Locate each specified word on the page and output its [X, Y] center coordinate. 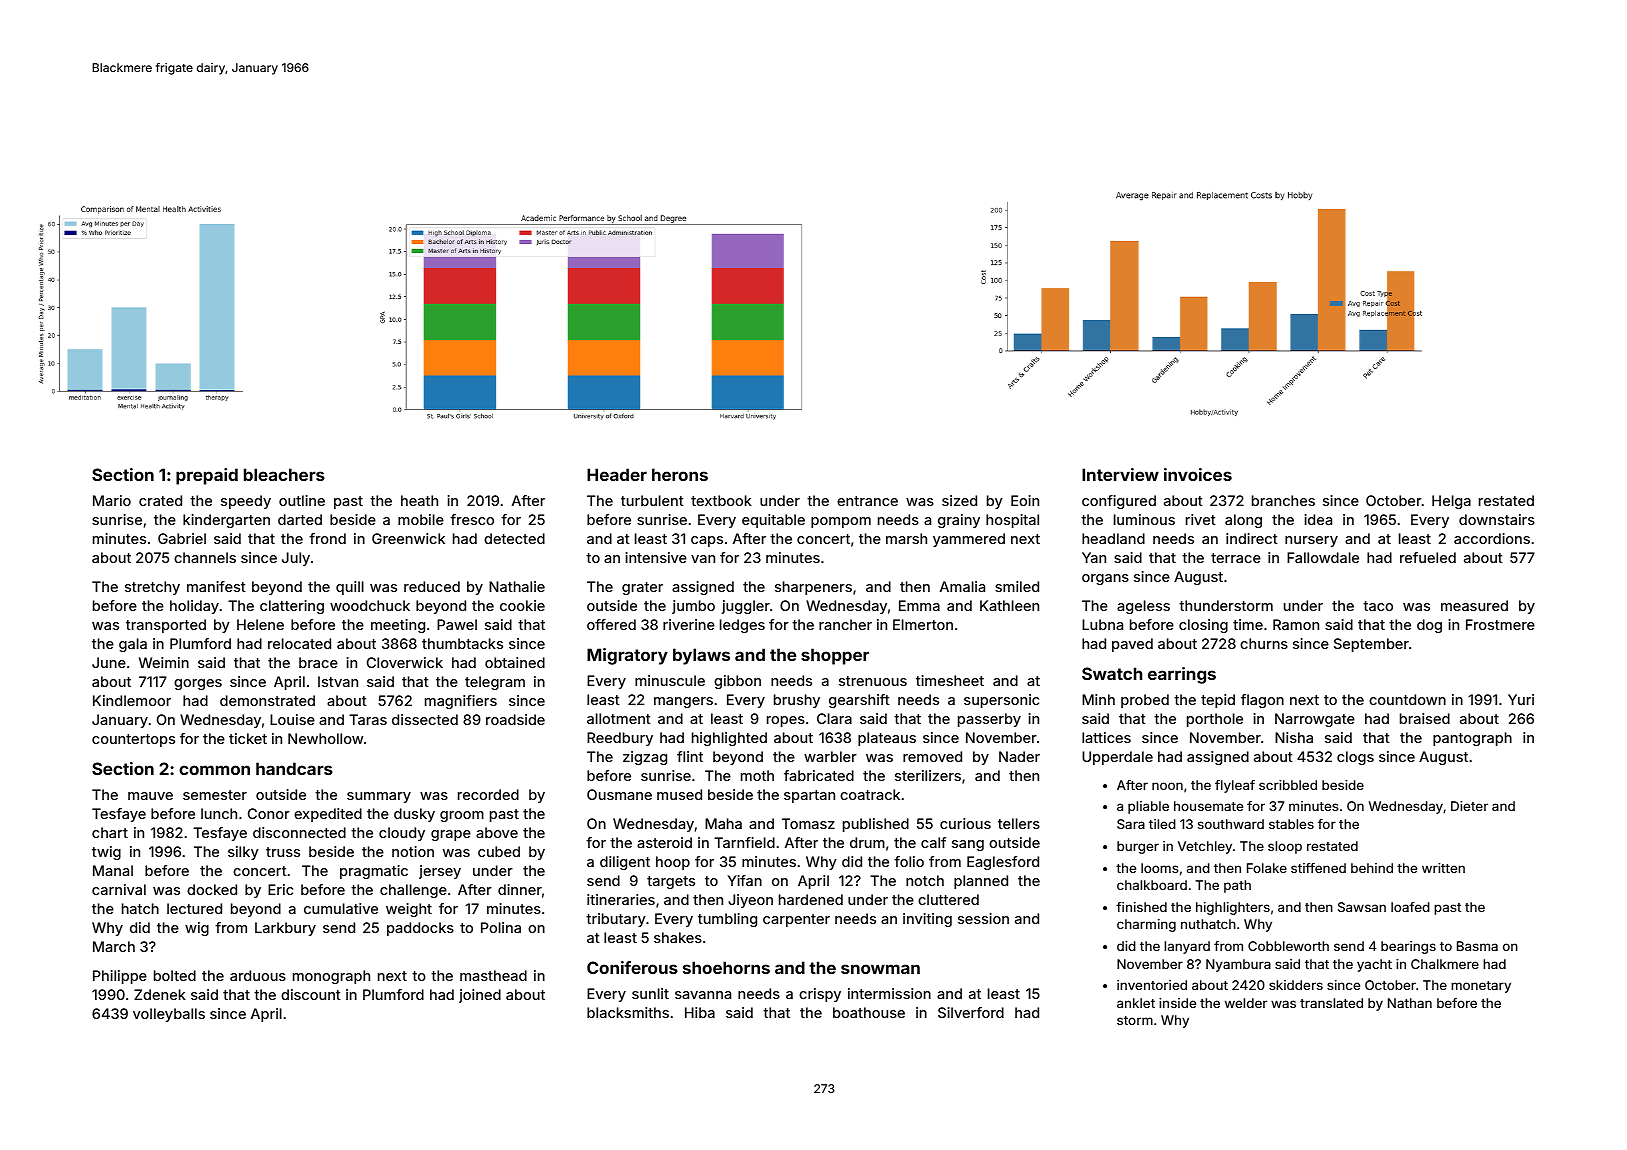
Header [617, 474]
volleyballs [169, 1015]
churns [1264, 643]
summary [379, 797]
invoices [1198, 474]
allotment [619, 718]
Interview [1120, 474]
